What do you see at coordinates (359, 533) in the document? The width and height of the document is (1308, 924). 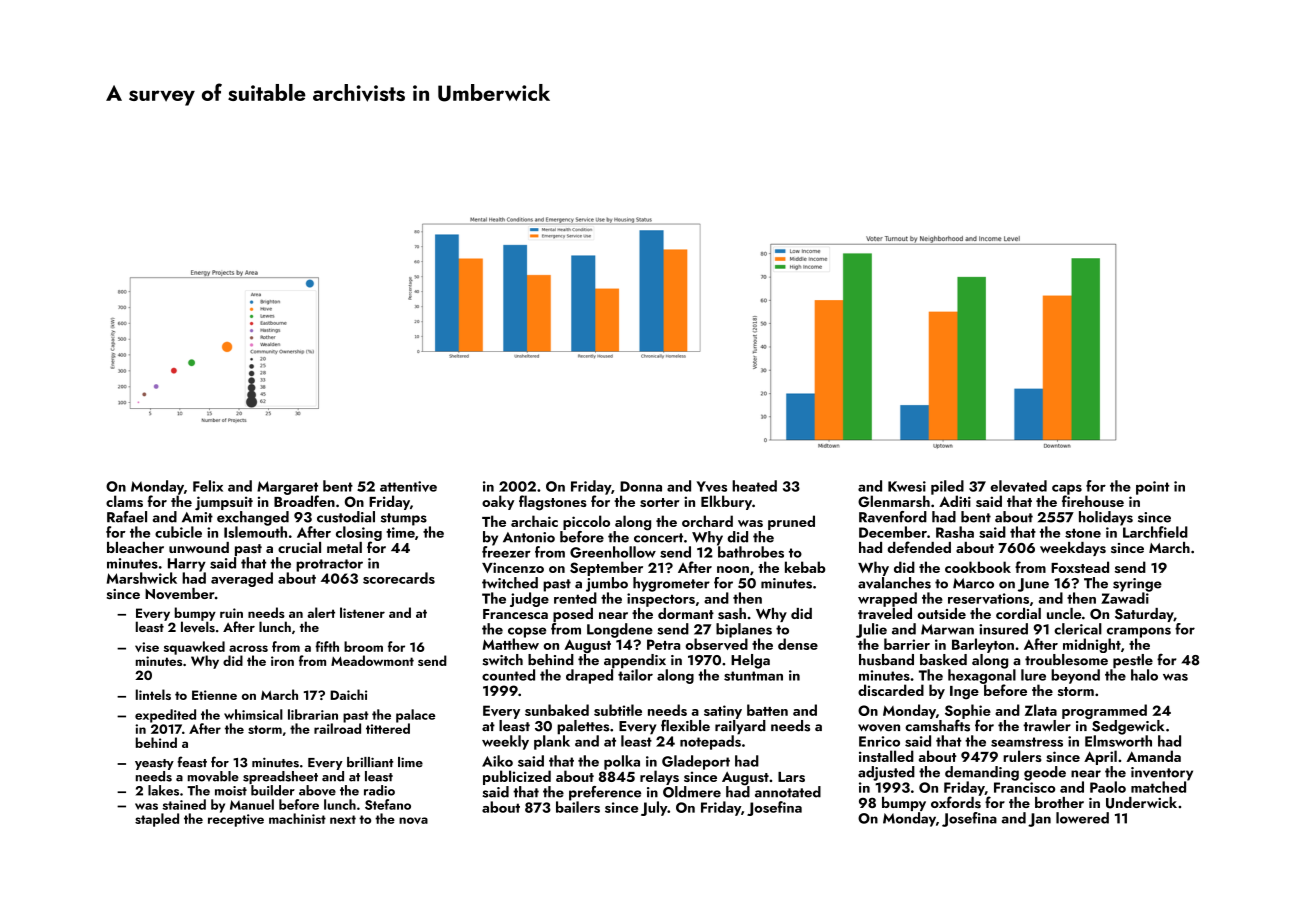 I see `closing` at bounding box center [359, 533].
